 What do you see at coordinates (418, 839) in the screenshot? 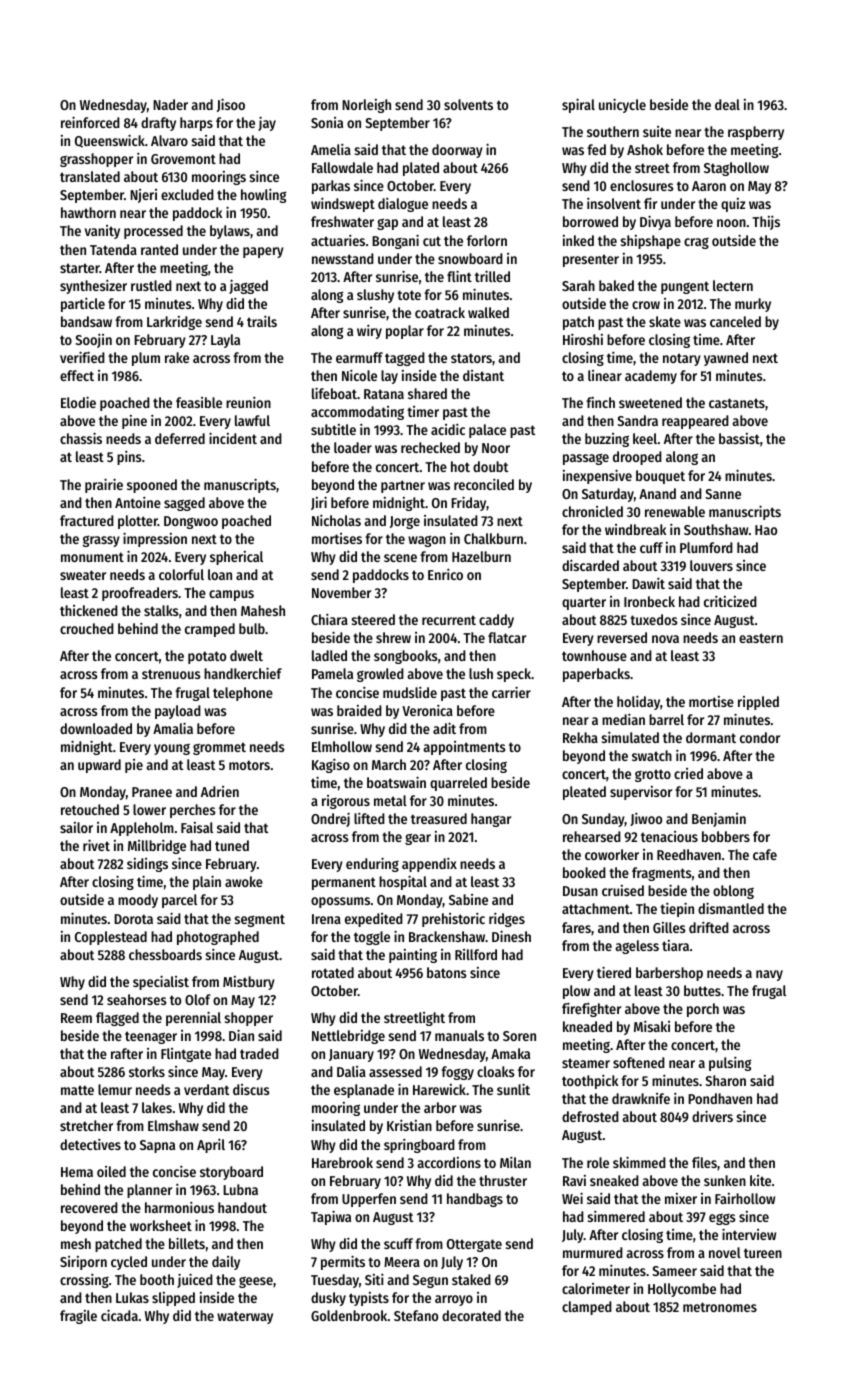
I see `gear` at bounding box center [418, 839].
